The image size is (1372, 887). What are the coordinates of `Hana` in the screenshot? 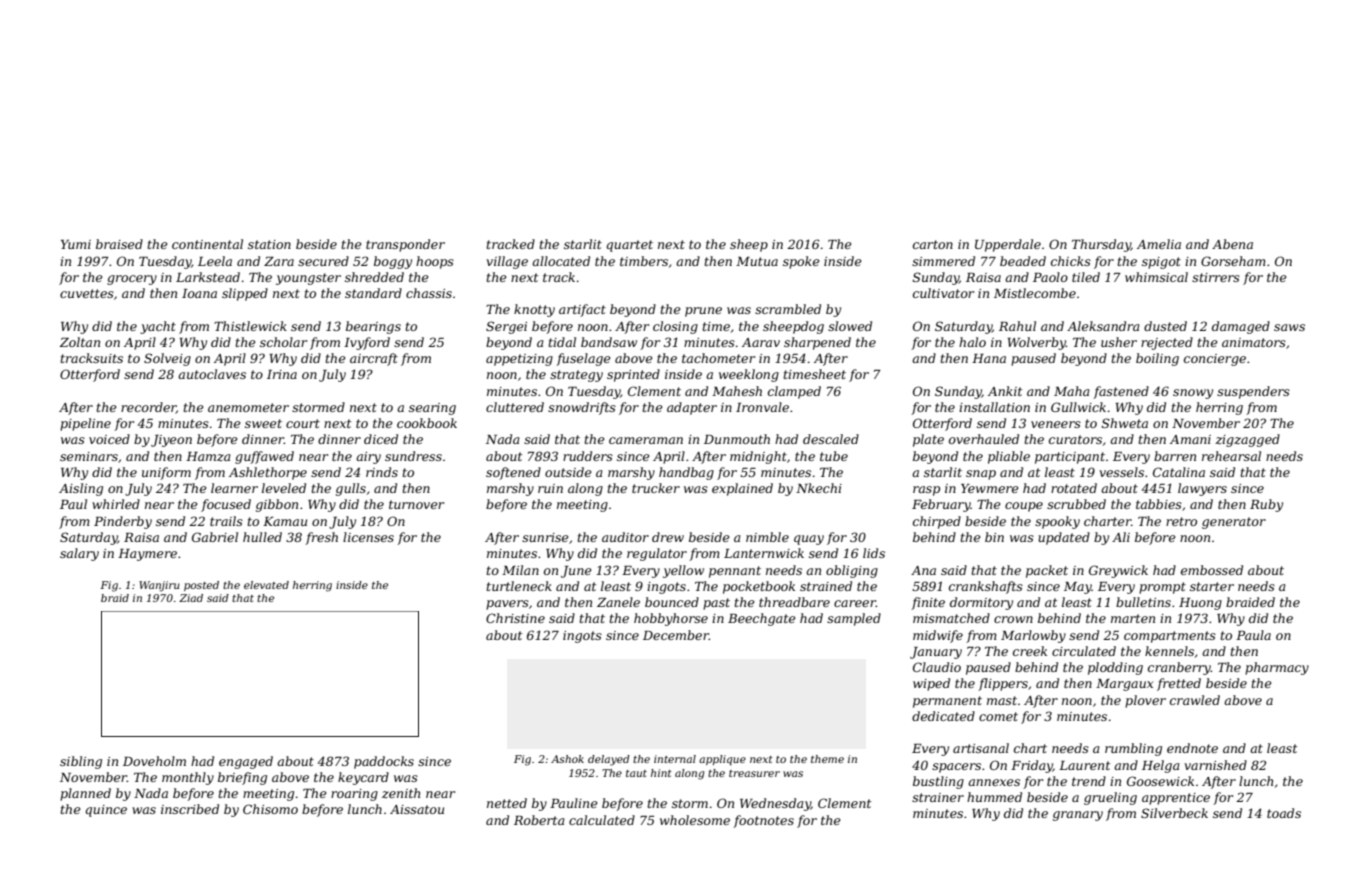 It's located at (989, 358).
